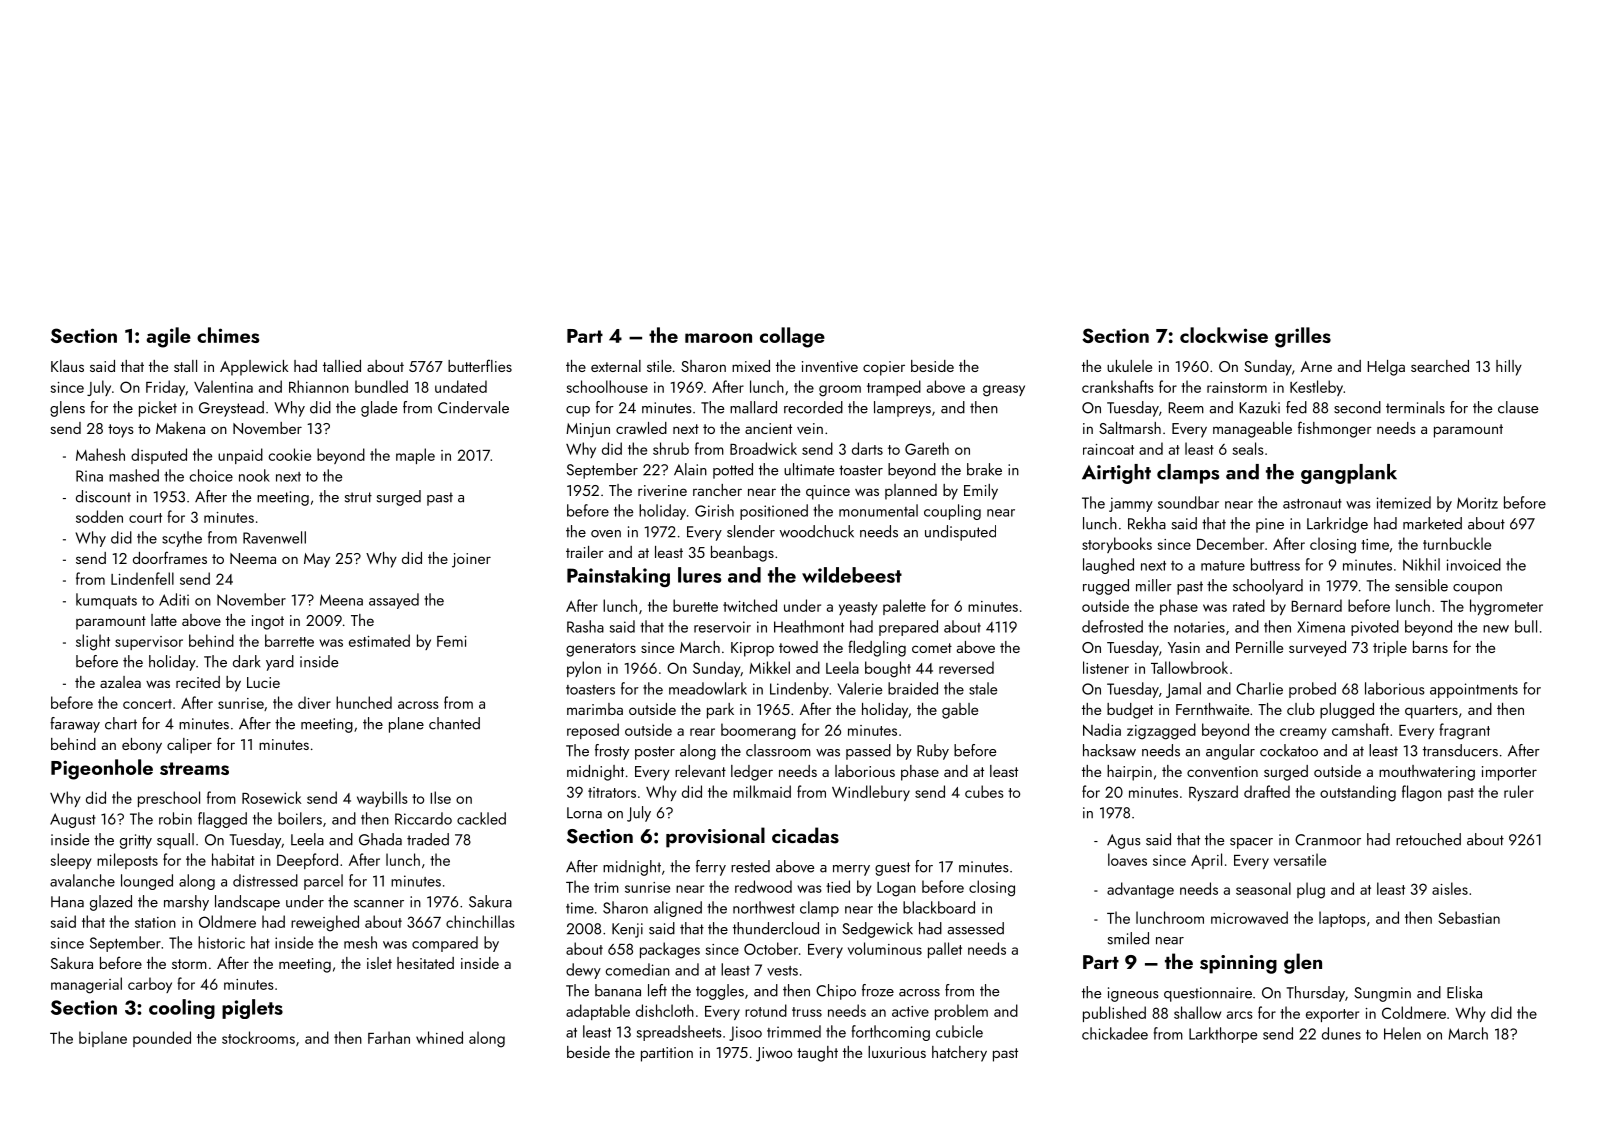 This image has width=1597, height=1129. What do you see at coordinates (389, 1037) in the image?
I see `Farhan` at bounding box center [389, 1037].
